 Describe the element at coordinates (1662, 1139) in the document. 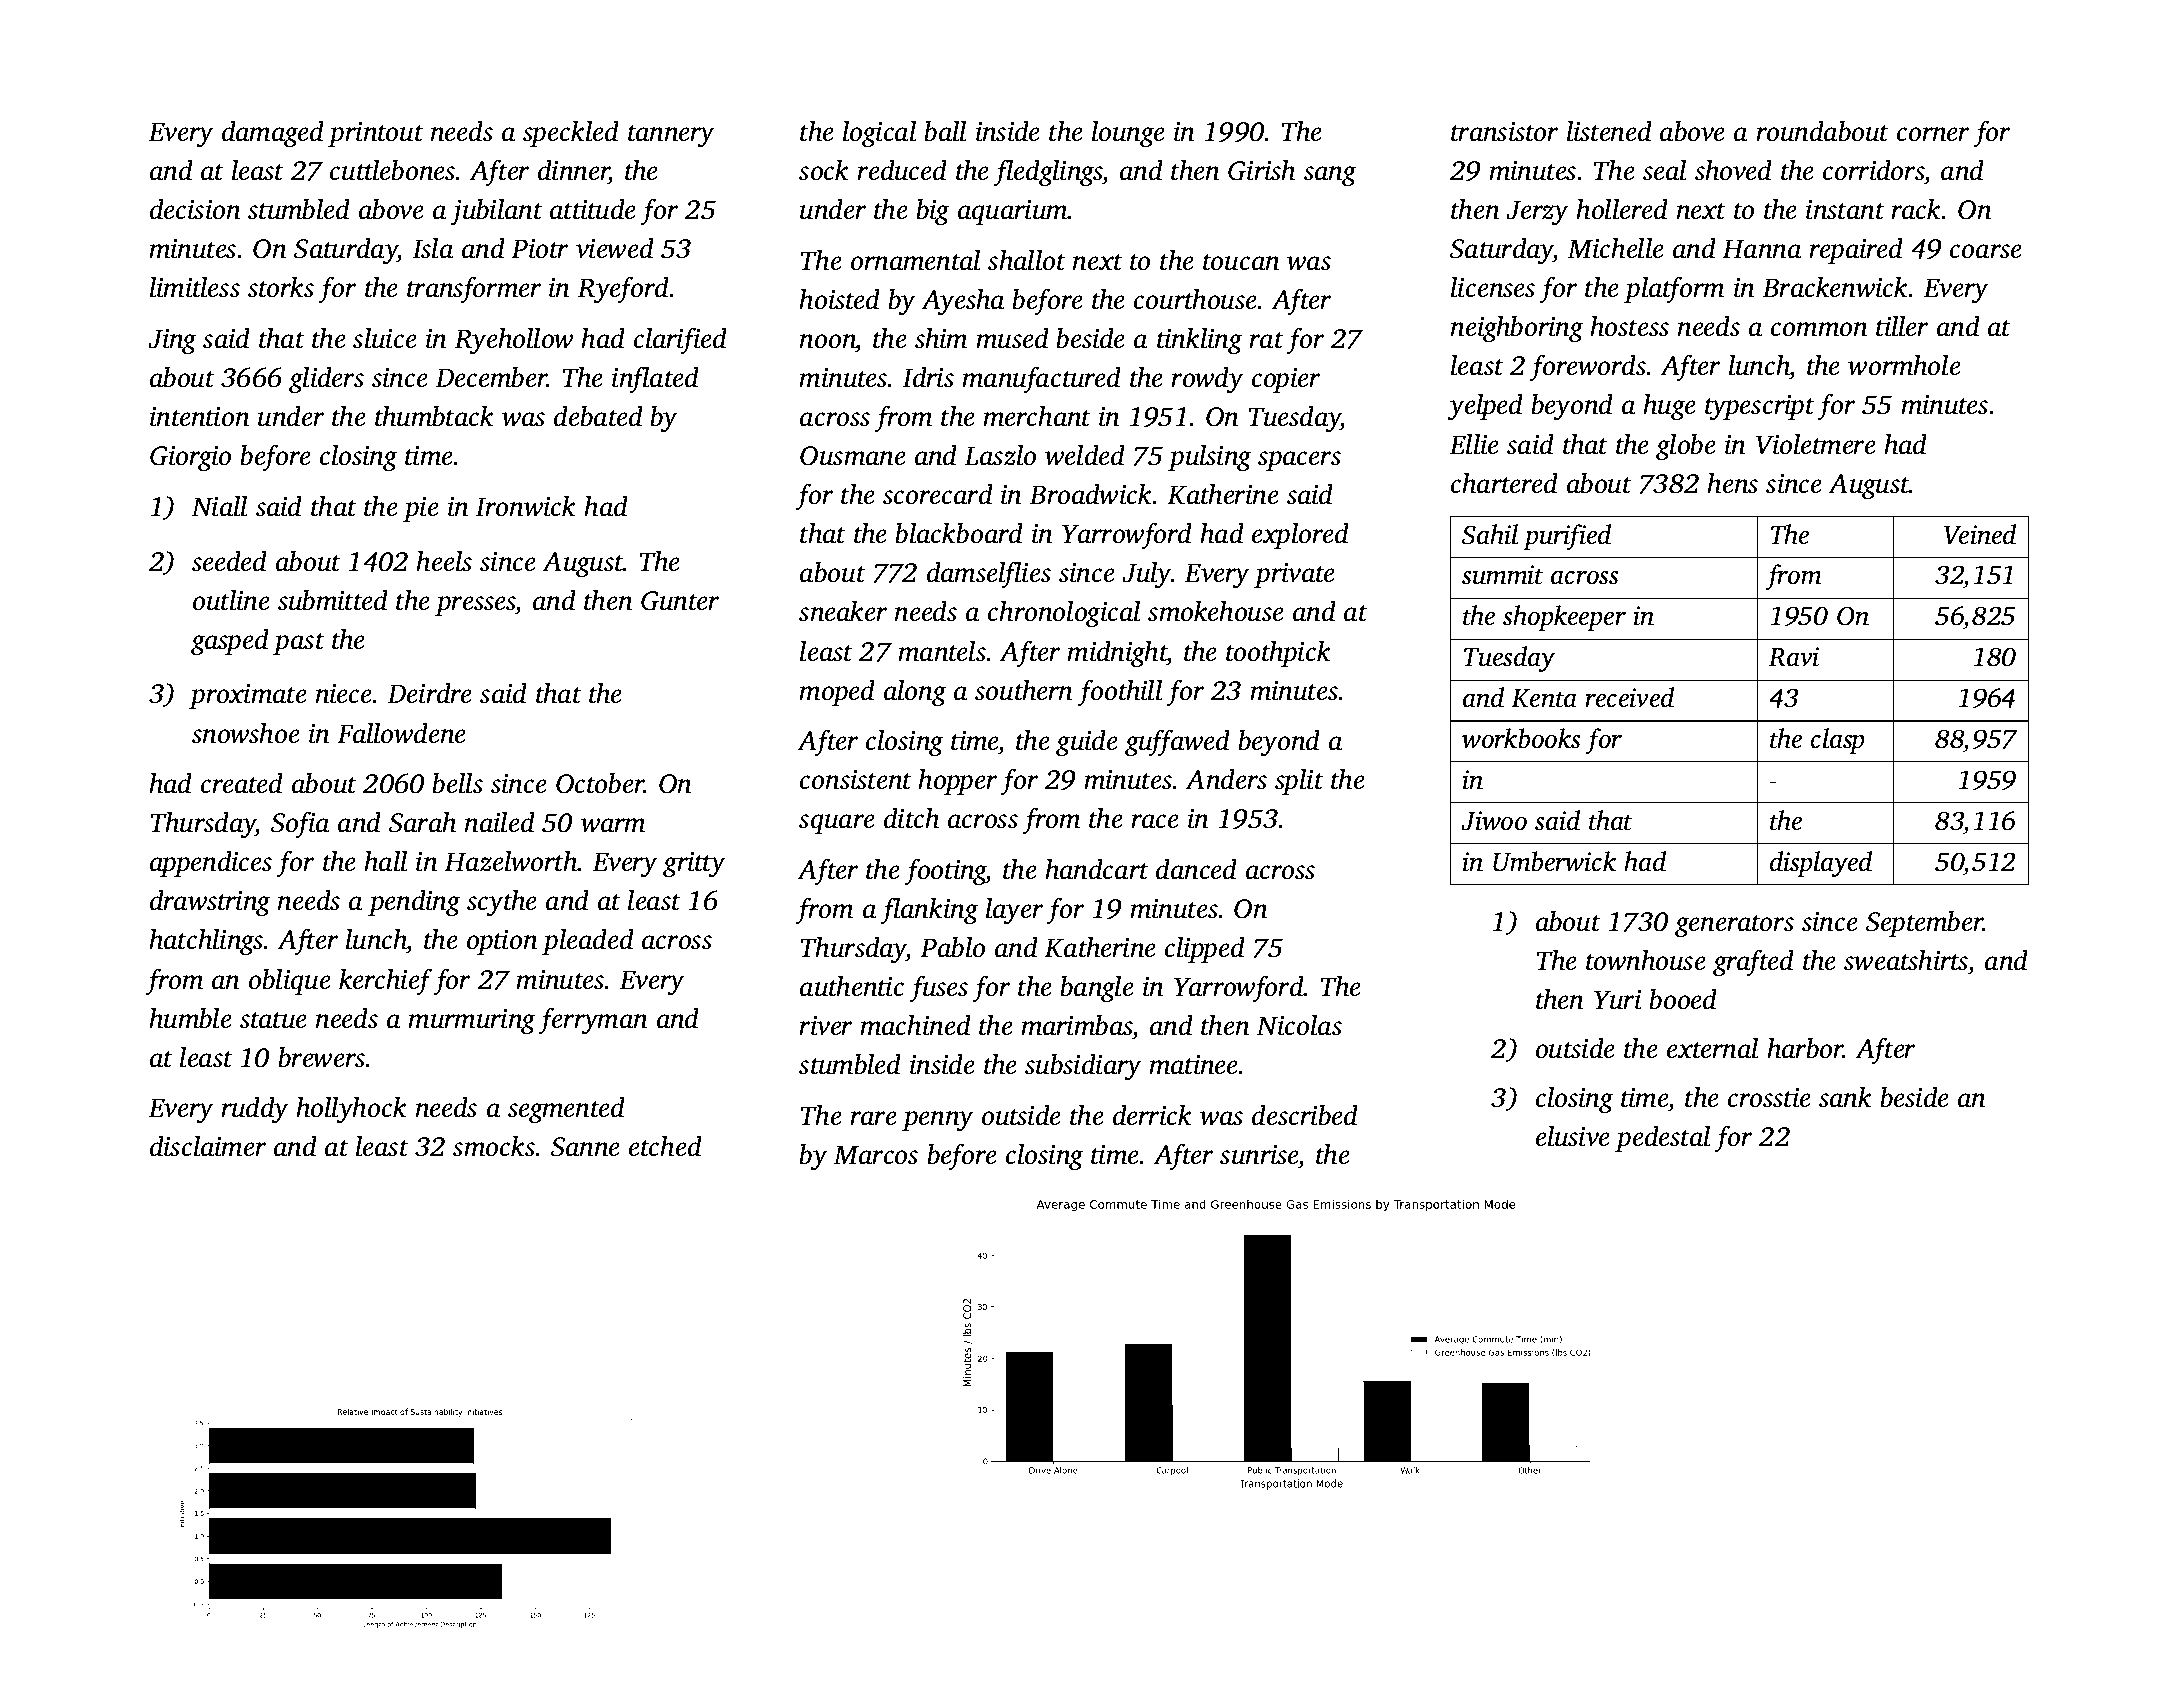

I see `pedestal` at that location.
